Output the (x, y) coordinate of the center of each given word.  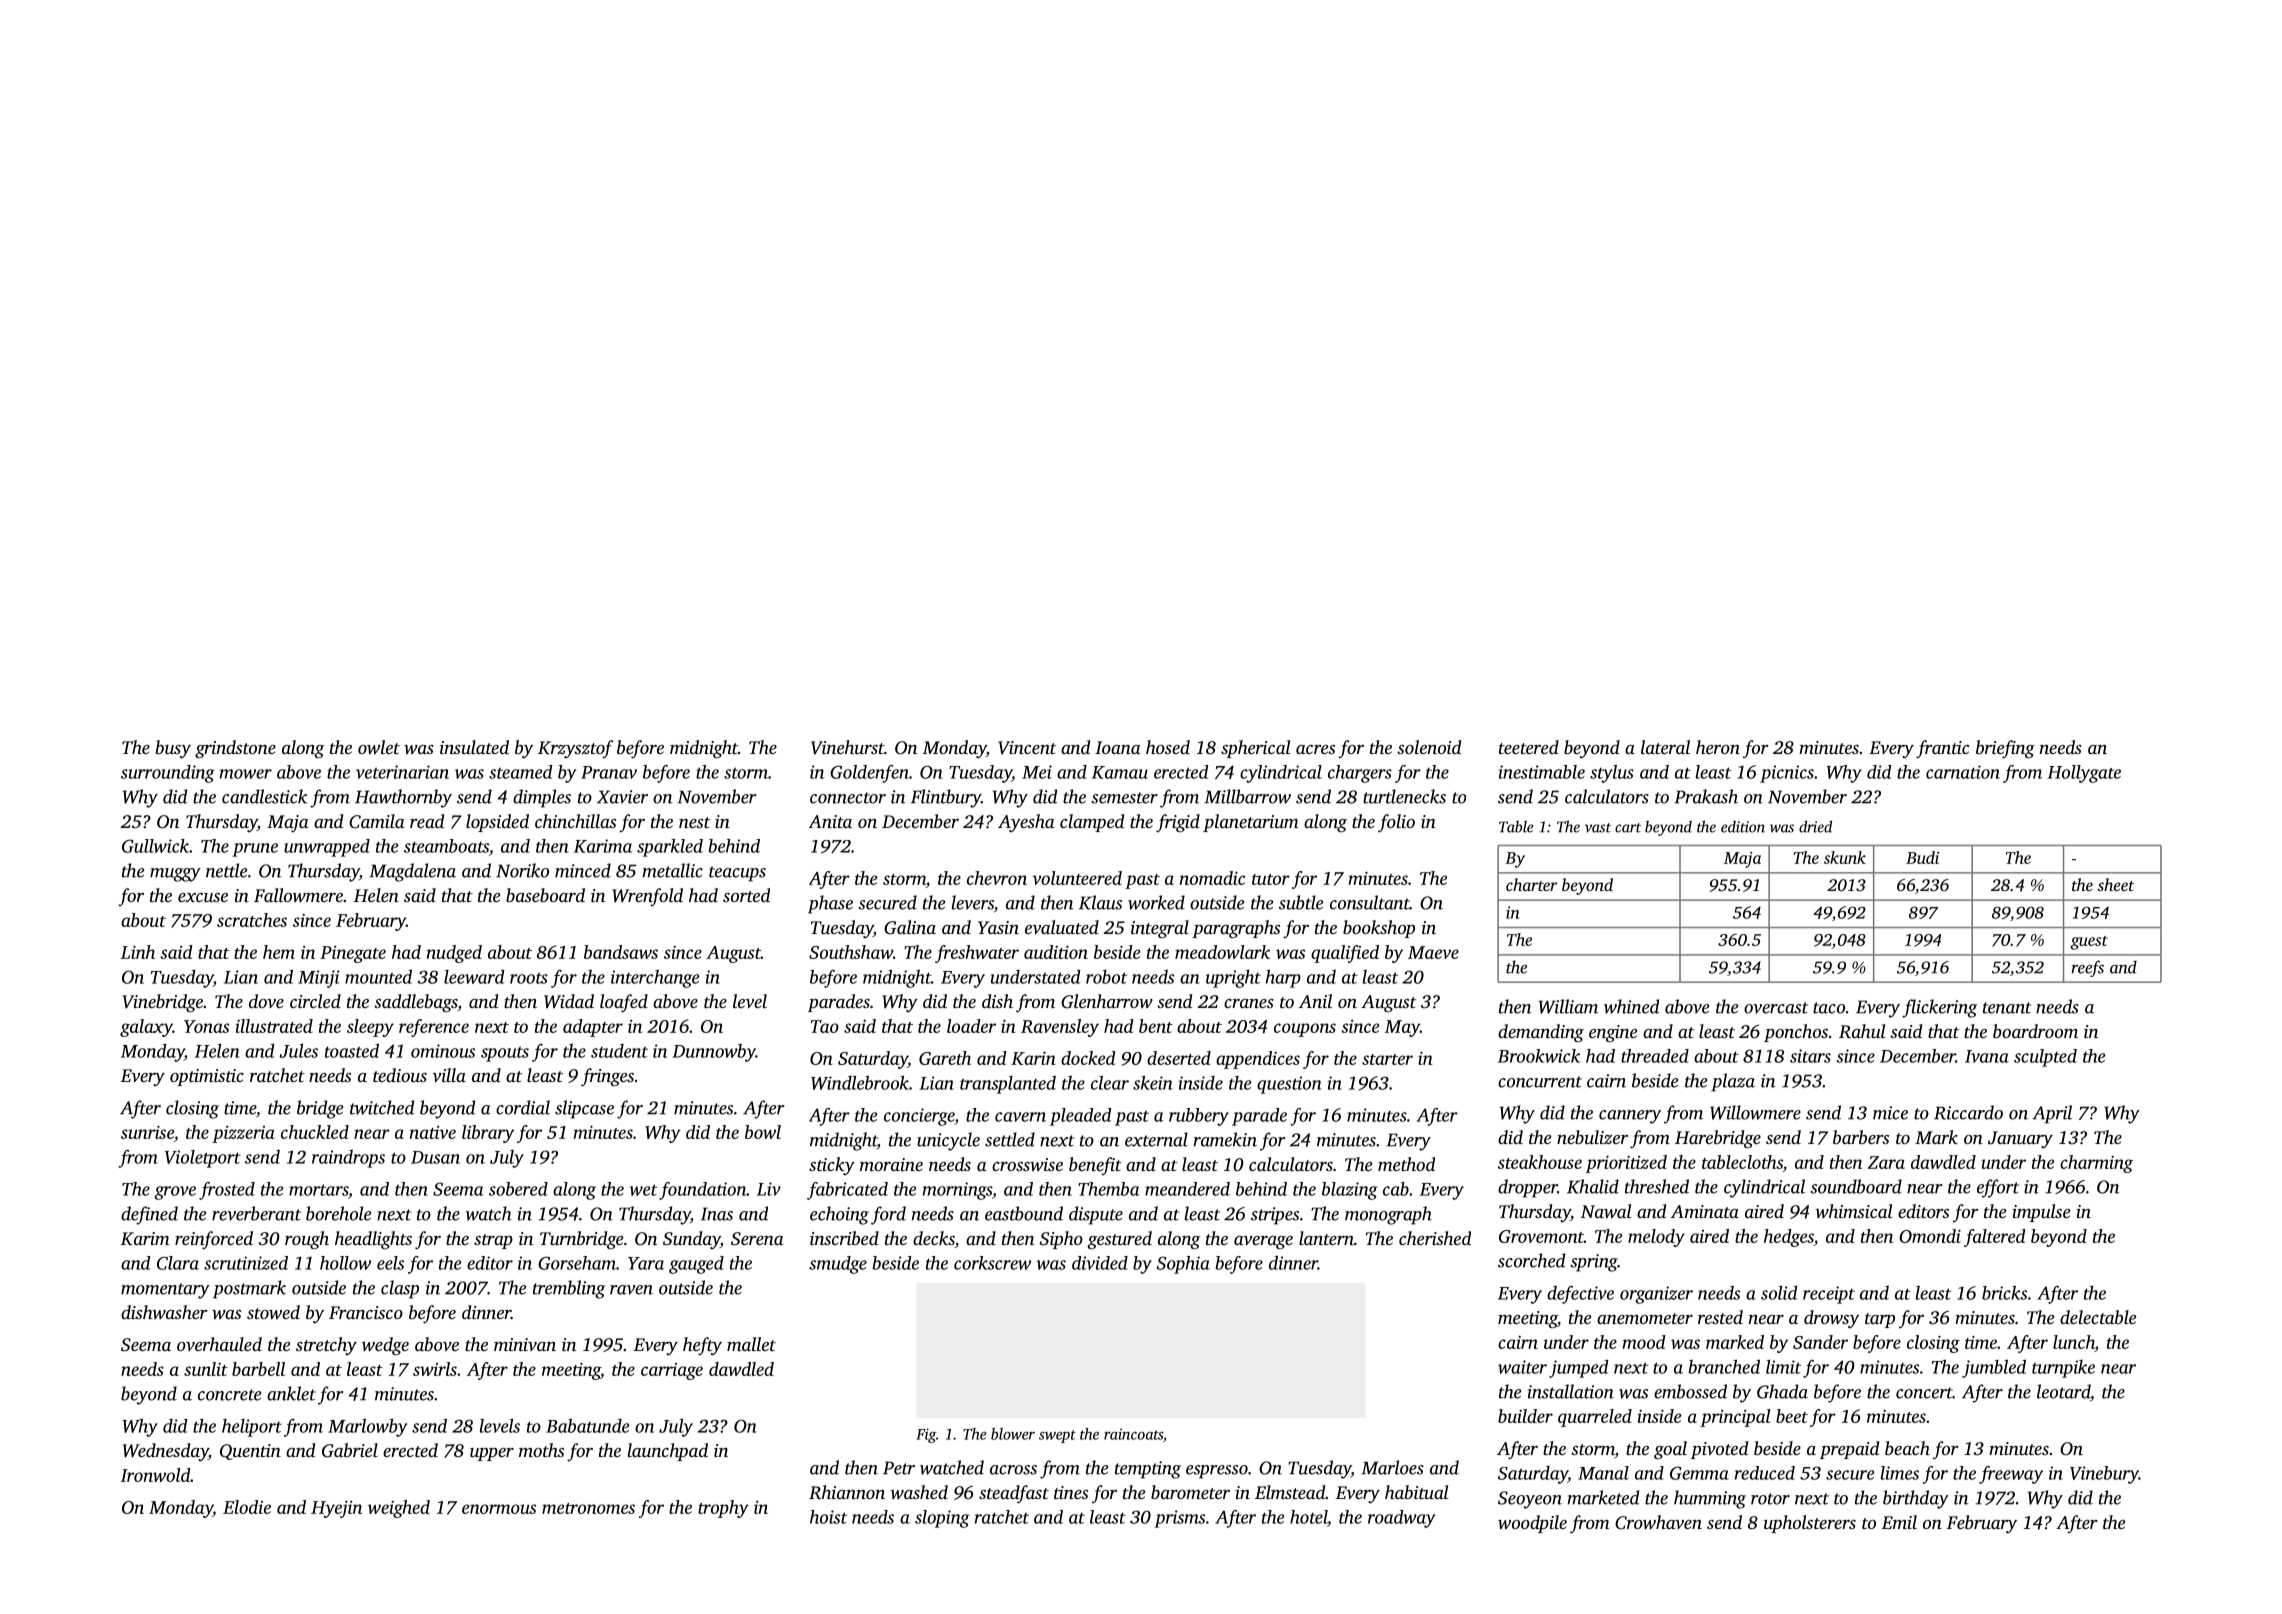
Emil (1899, 1522)
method (1406, 1164)
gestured (1119, 1240)
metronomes (588, 1508)
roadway (1401, 1519)
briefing (2005, 749)
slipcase (584, 1109)
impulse (2041, 1213)
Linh (138, 952)
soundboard (1856, 1186)
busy (173, 749)
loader (971, 1026)
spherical (1256, 749)
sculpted (2045, 1058)
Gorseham (577, 1263)
